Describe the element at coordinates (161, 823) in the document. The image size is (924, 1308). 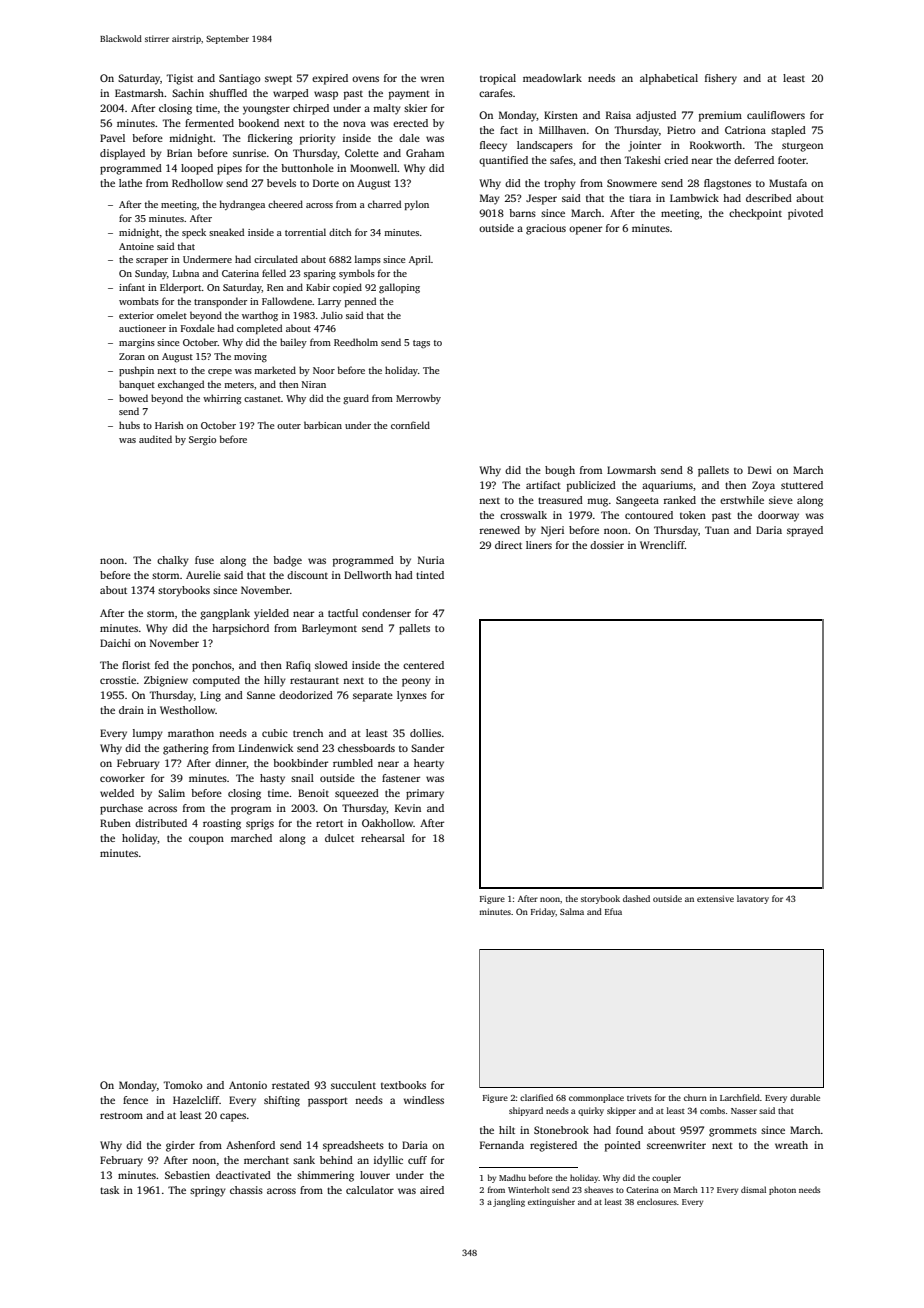
I see `distributed` at that location.
